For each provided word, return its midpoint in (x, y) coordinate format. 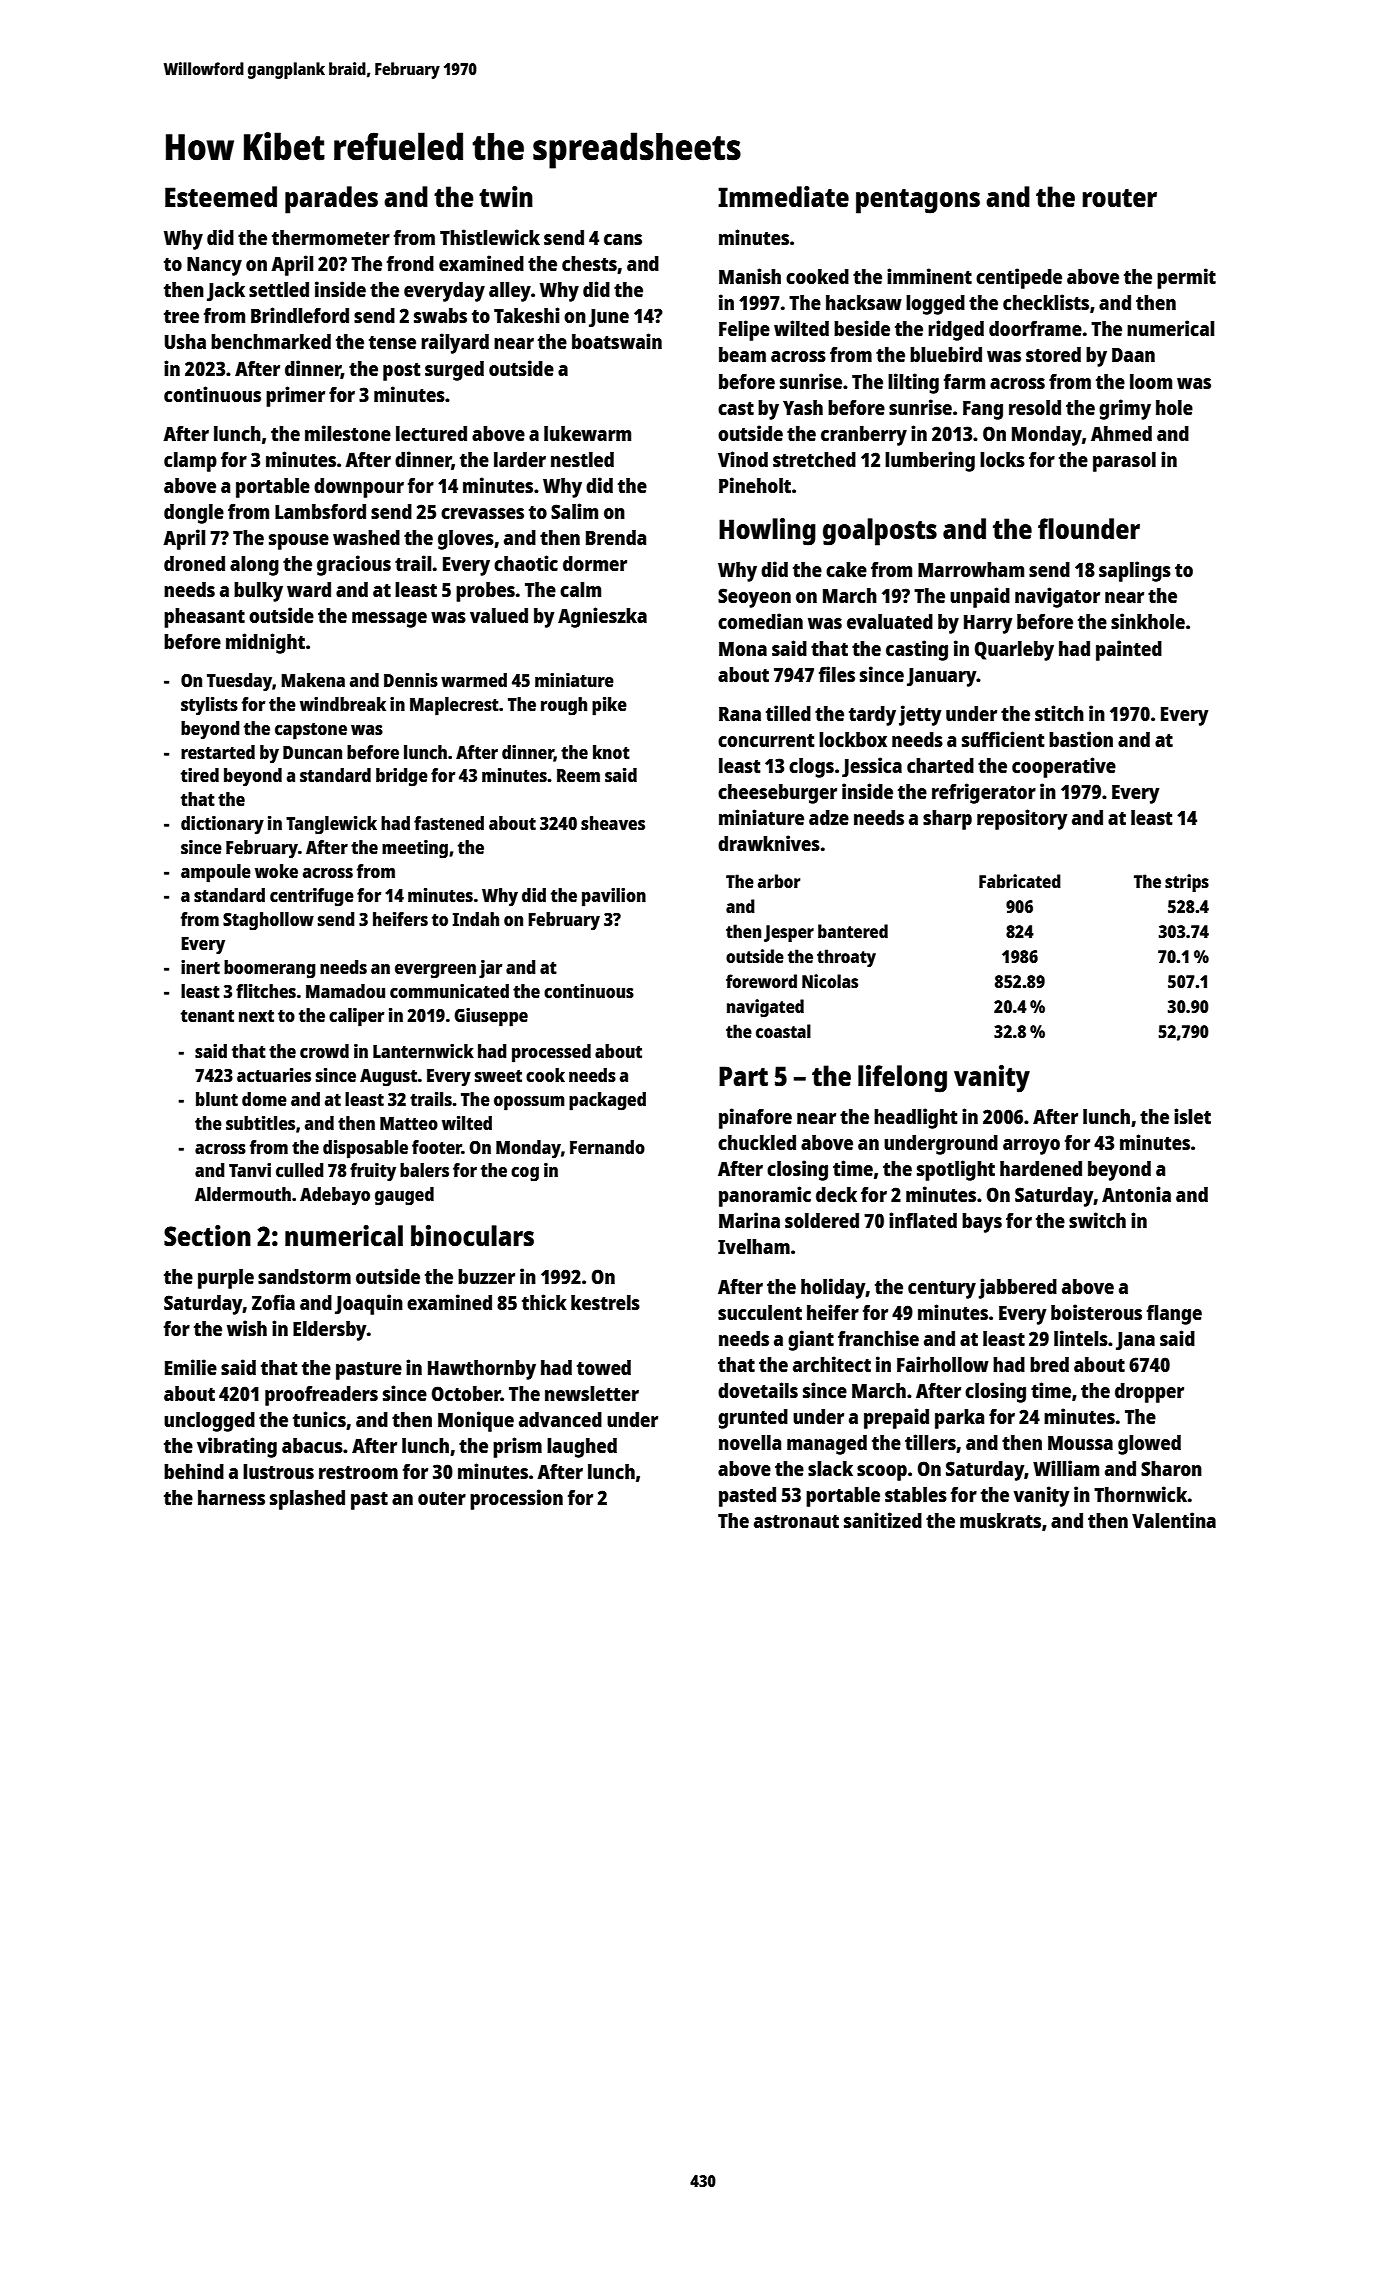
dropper (1149, 1393)
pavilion (614, 897)
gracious (354, 565)
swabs (440, 315)
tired (200, 775)
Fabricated (1020, 881)
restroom (358, 1472)
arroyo (1031, 1147)
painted (1129, 650)
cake (846, 569)
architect (832, 1364)
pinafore (755, 1118)
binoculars (472, 1235)
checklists (1046, 302)
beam (742, 354)
